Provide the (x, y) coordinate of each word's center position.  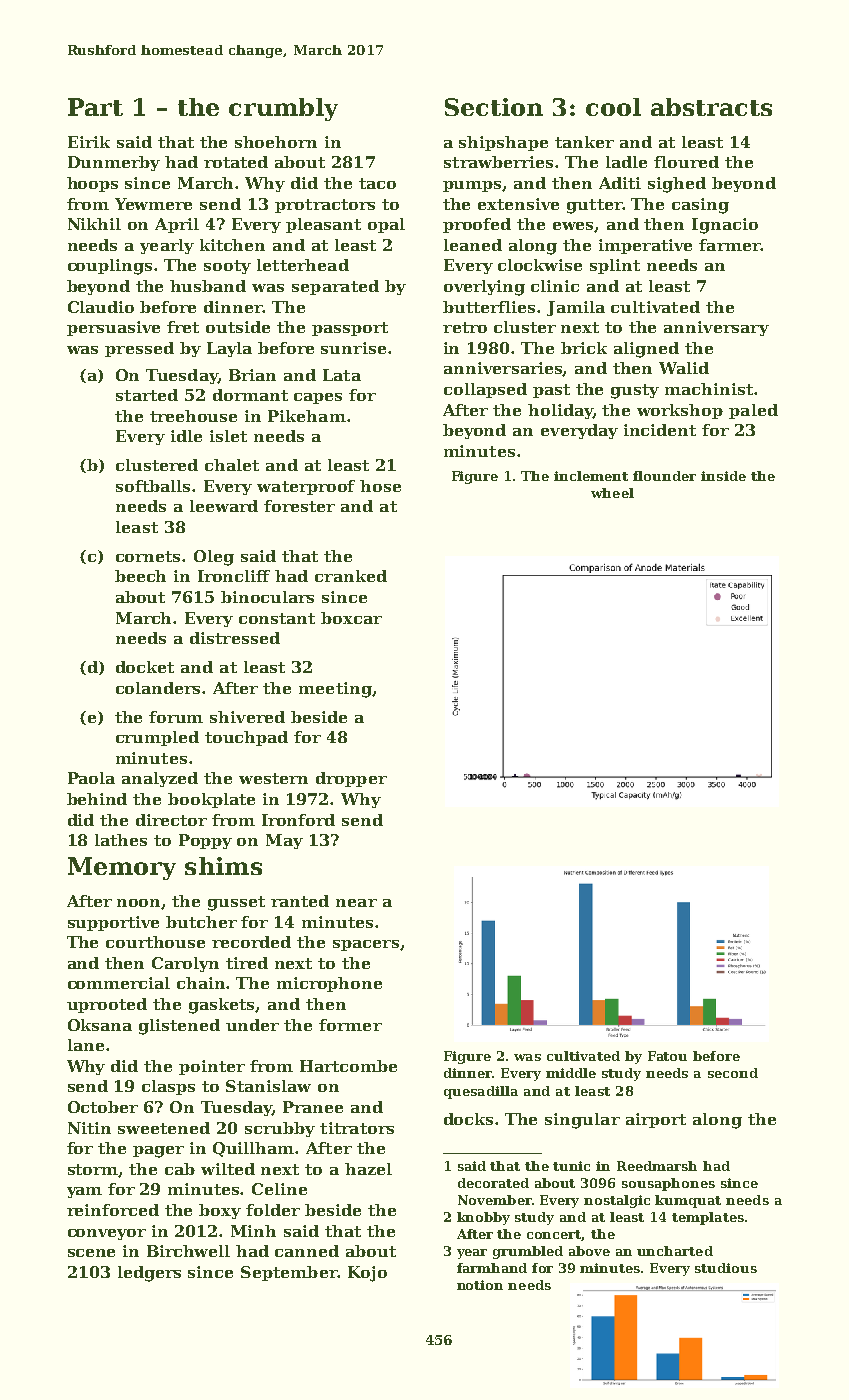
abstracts (711, 107)
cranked (351, 576)
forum (176, 717)
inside (723, 476)
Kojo (367, 1274)
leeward (224, 506)
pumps (473, 186)
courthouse (155, 942)
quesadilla (481, 1092)
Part (95, 107)
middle (571, 1073)
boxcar (351, 618)
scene (91, 1253)
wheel (612, 493)
